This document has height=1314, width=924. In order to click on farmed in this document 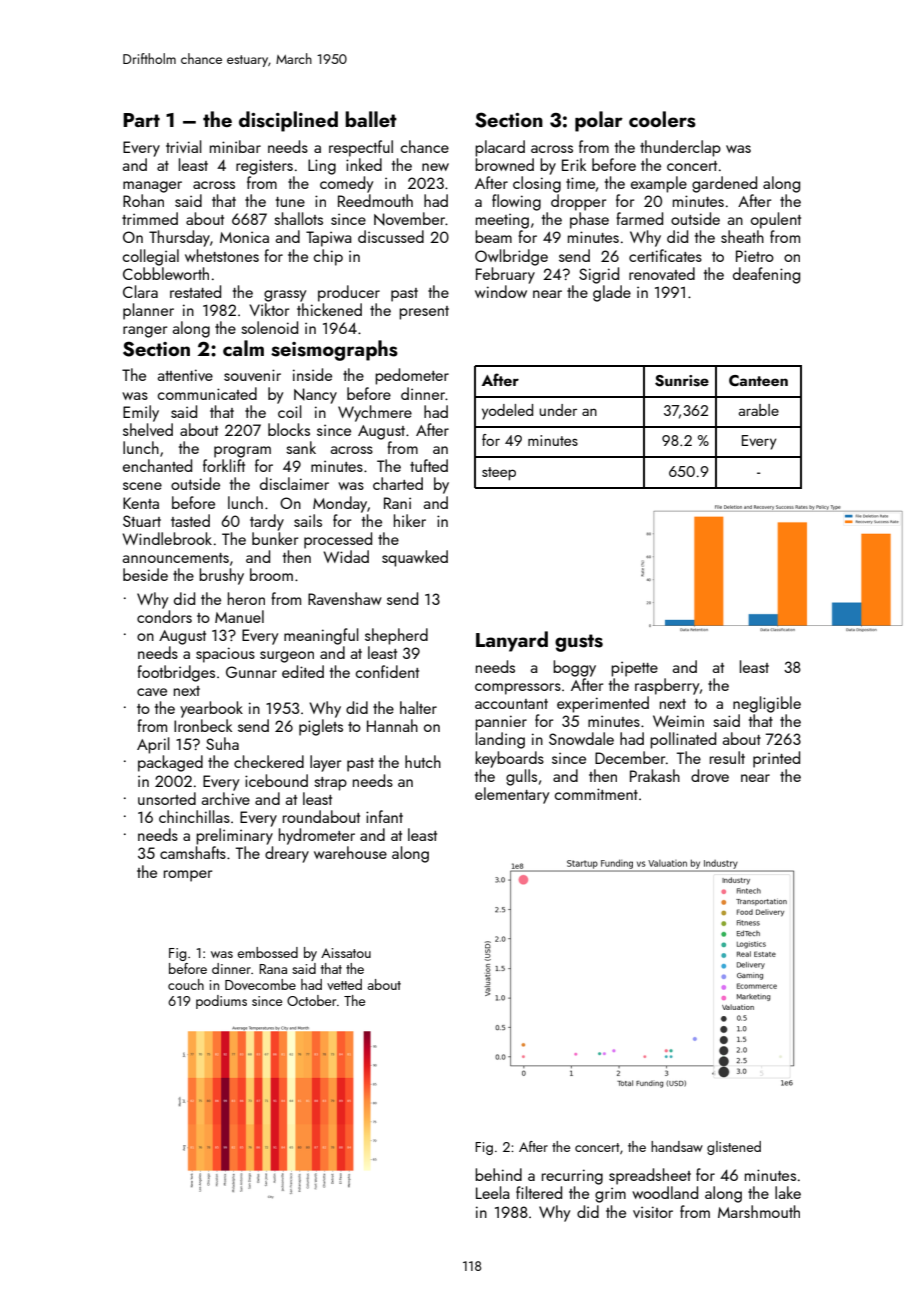, I will do `click(639, 218)`.
